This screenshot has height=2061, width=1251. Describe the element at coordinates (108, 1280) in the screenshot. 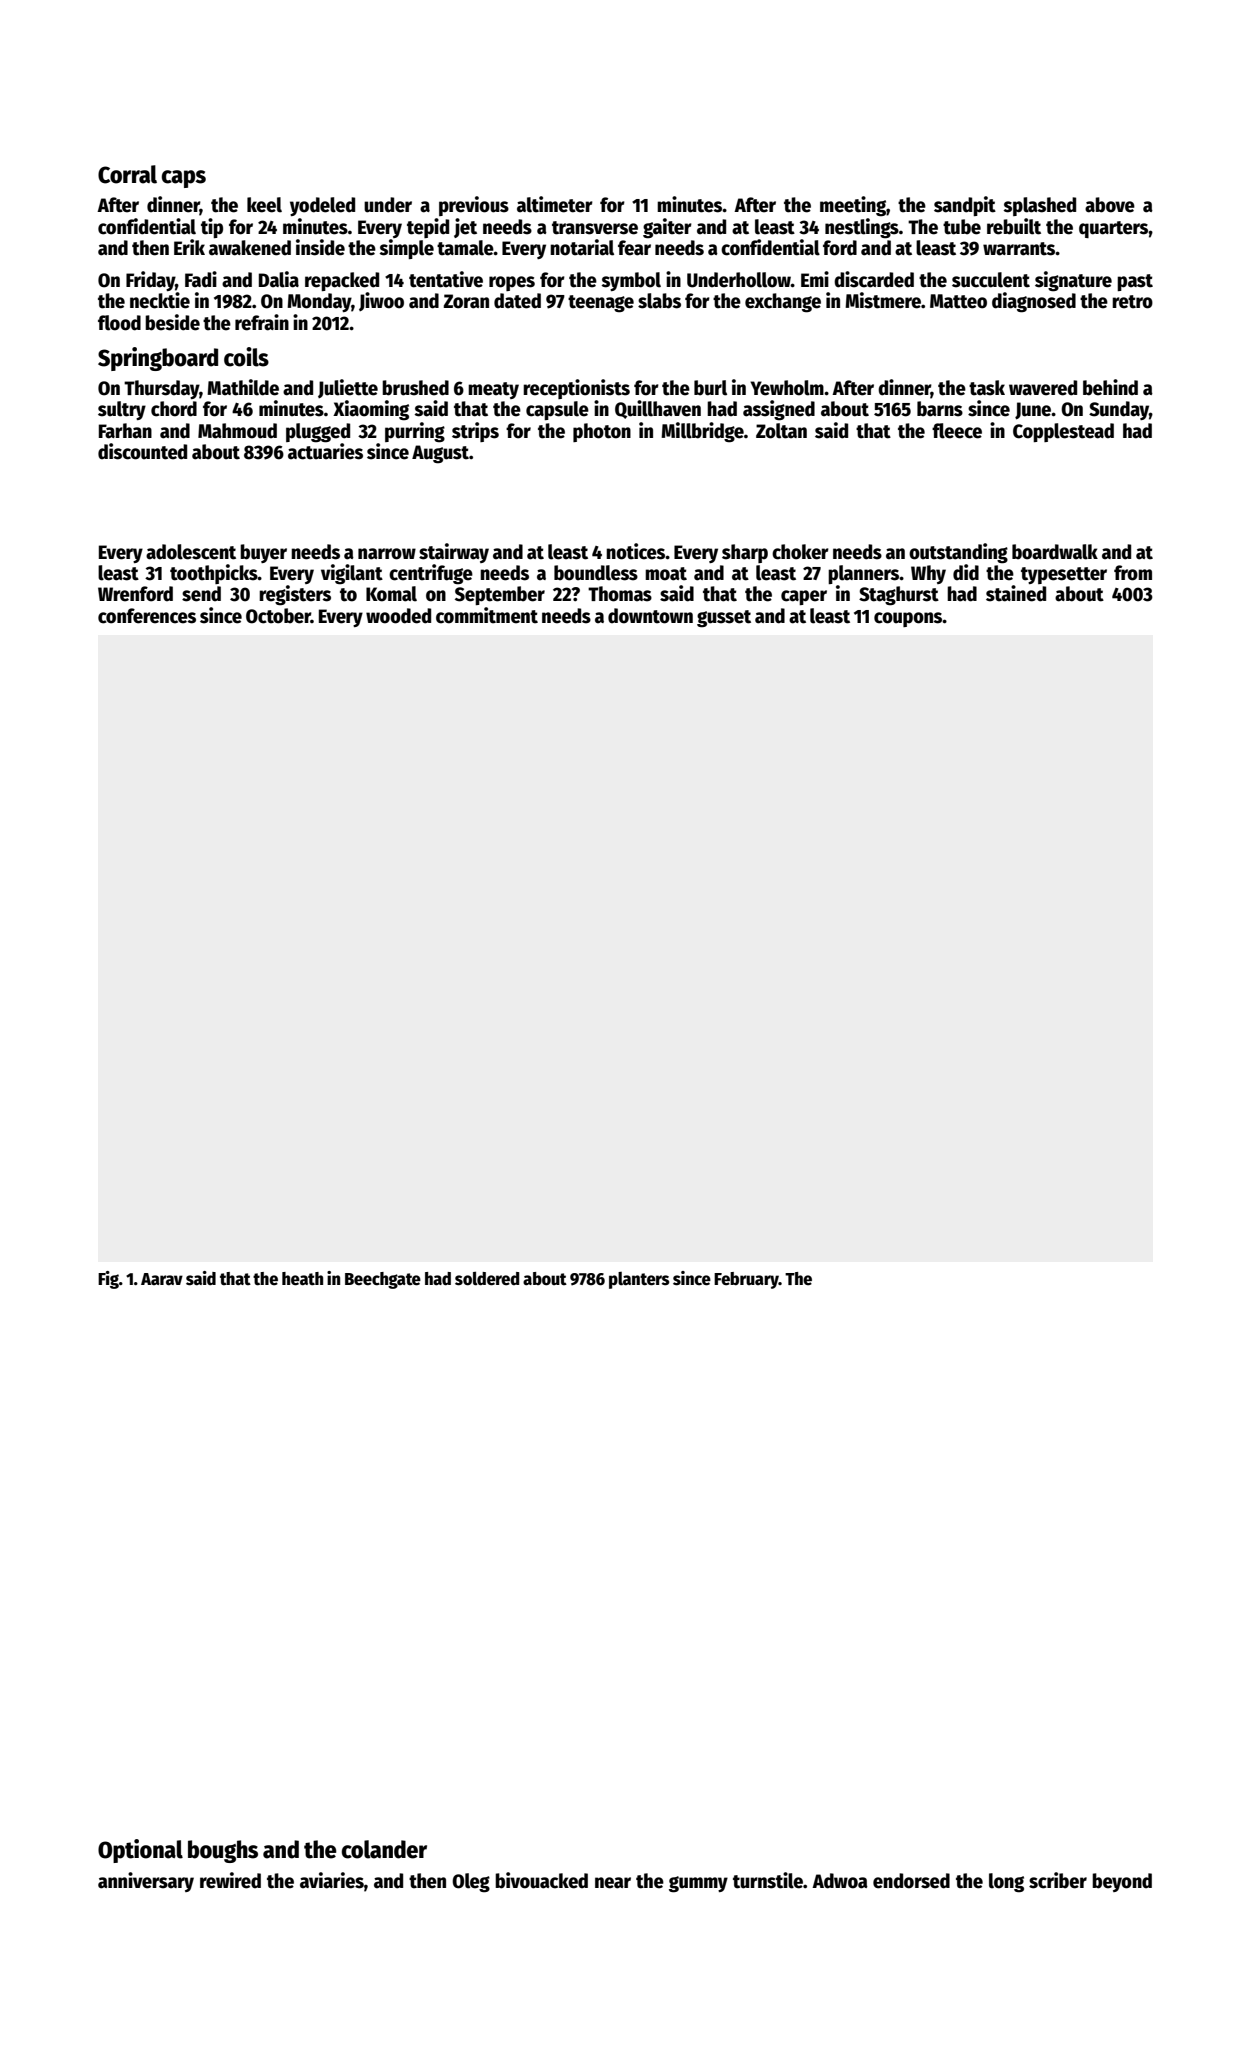

I see `Fig` at that location.
